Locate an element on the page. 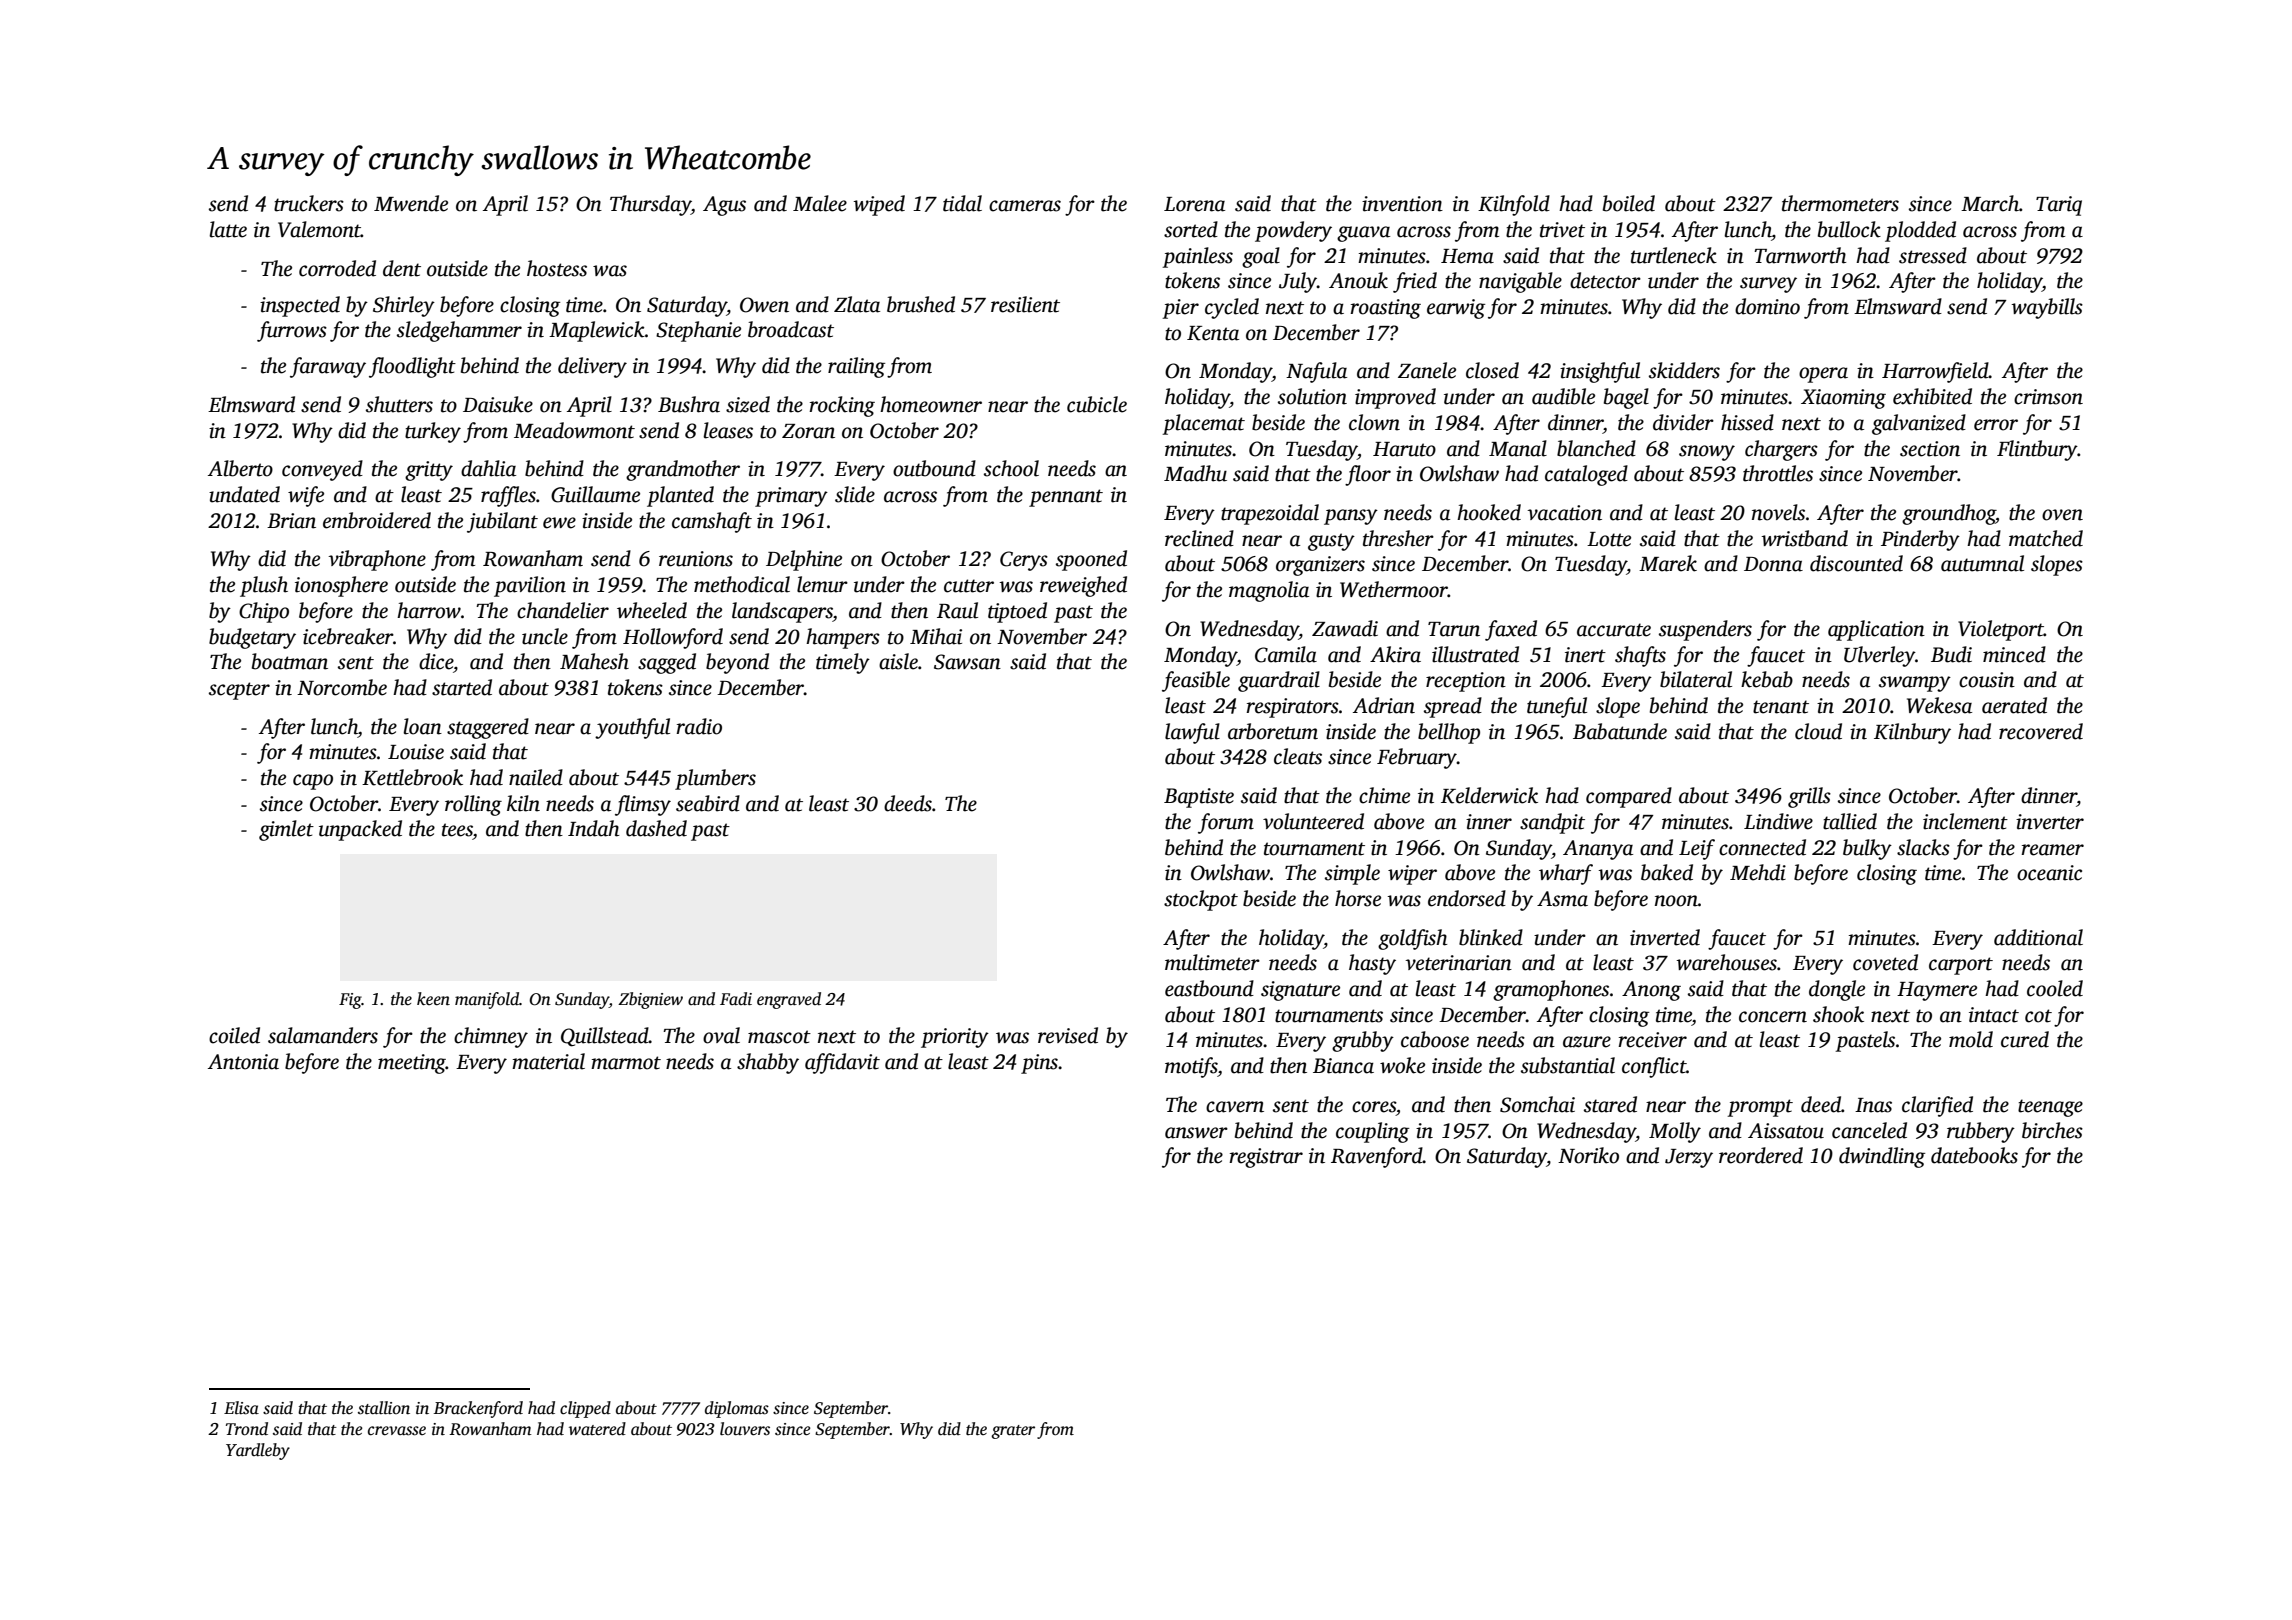 The image size is (2292, 1620). cousin is located at coordinates (1987, 680).
